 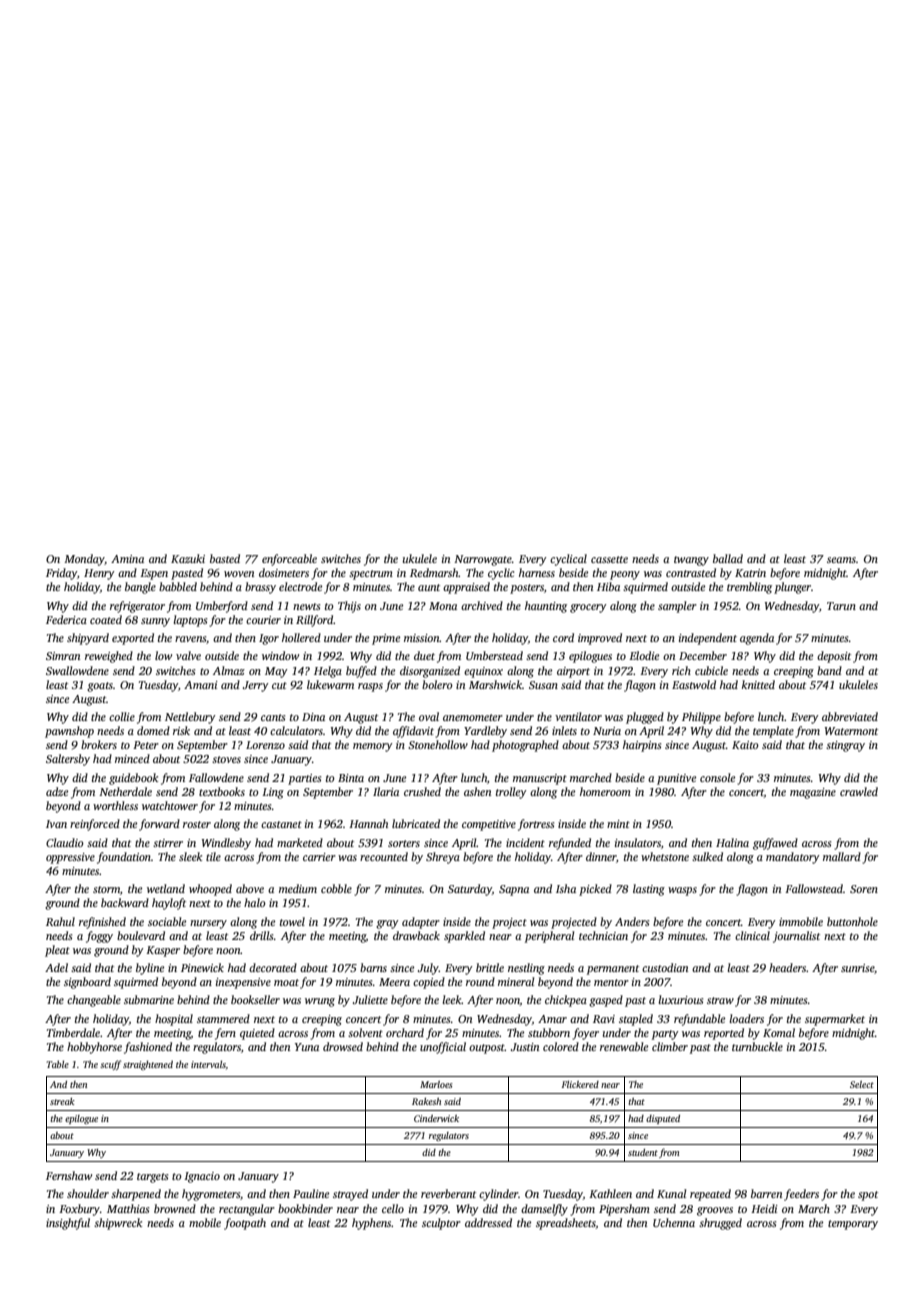 I want to click on tile, so click(x=213, y=856).
